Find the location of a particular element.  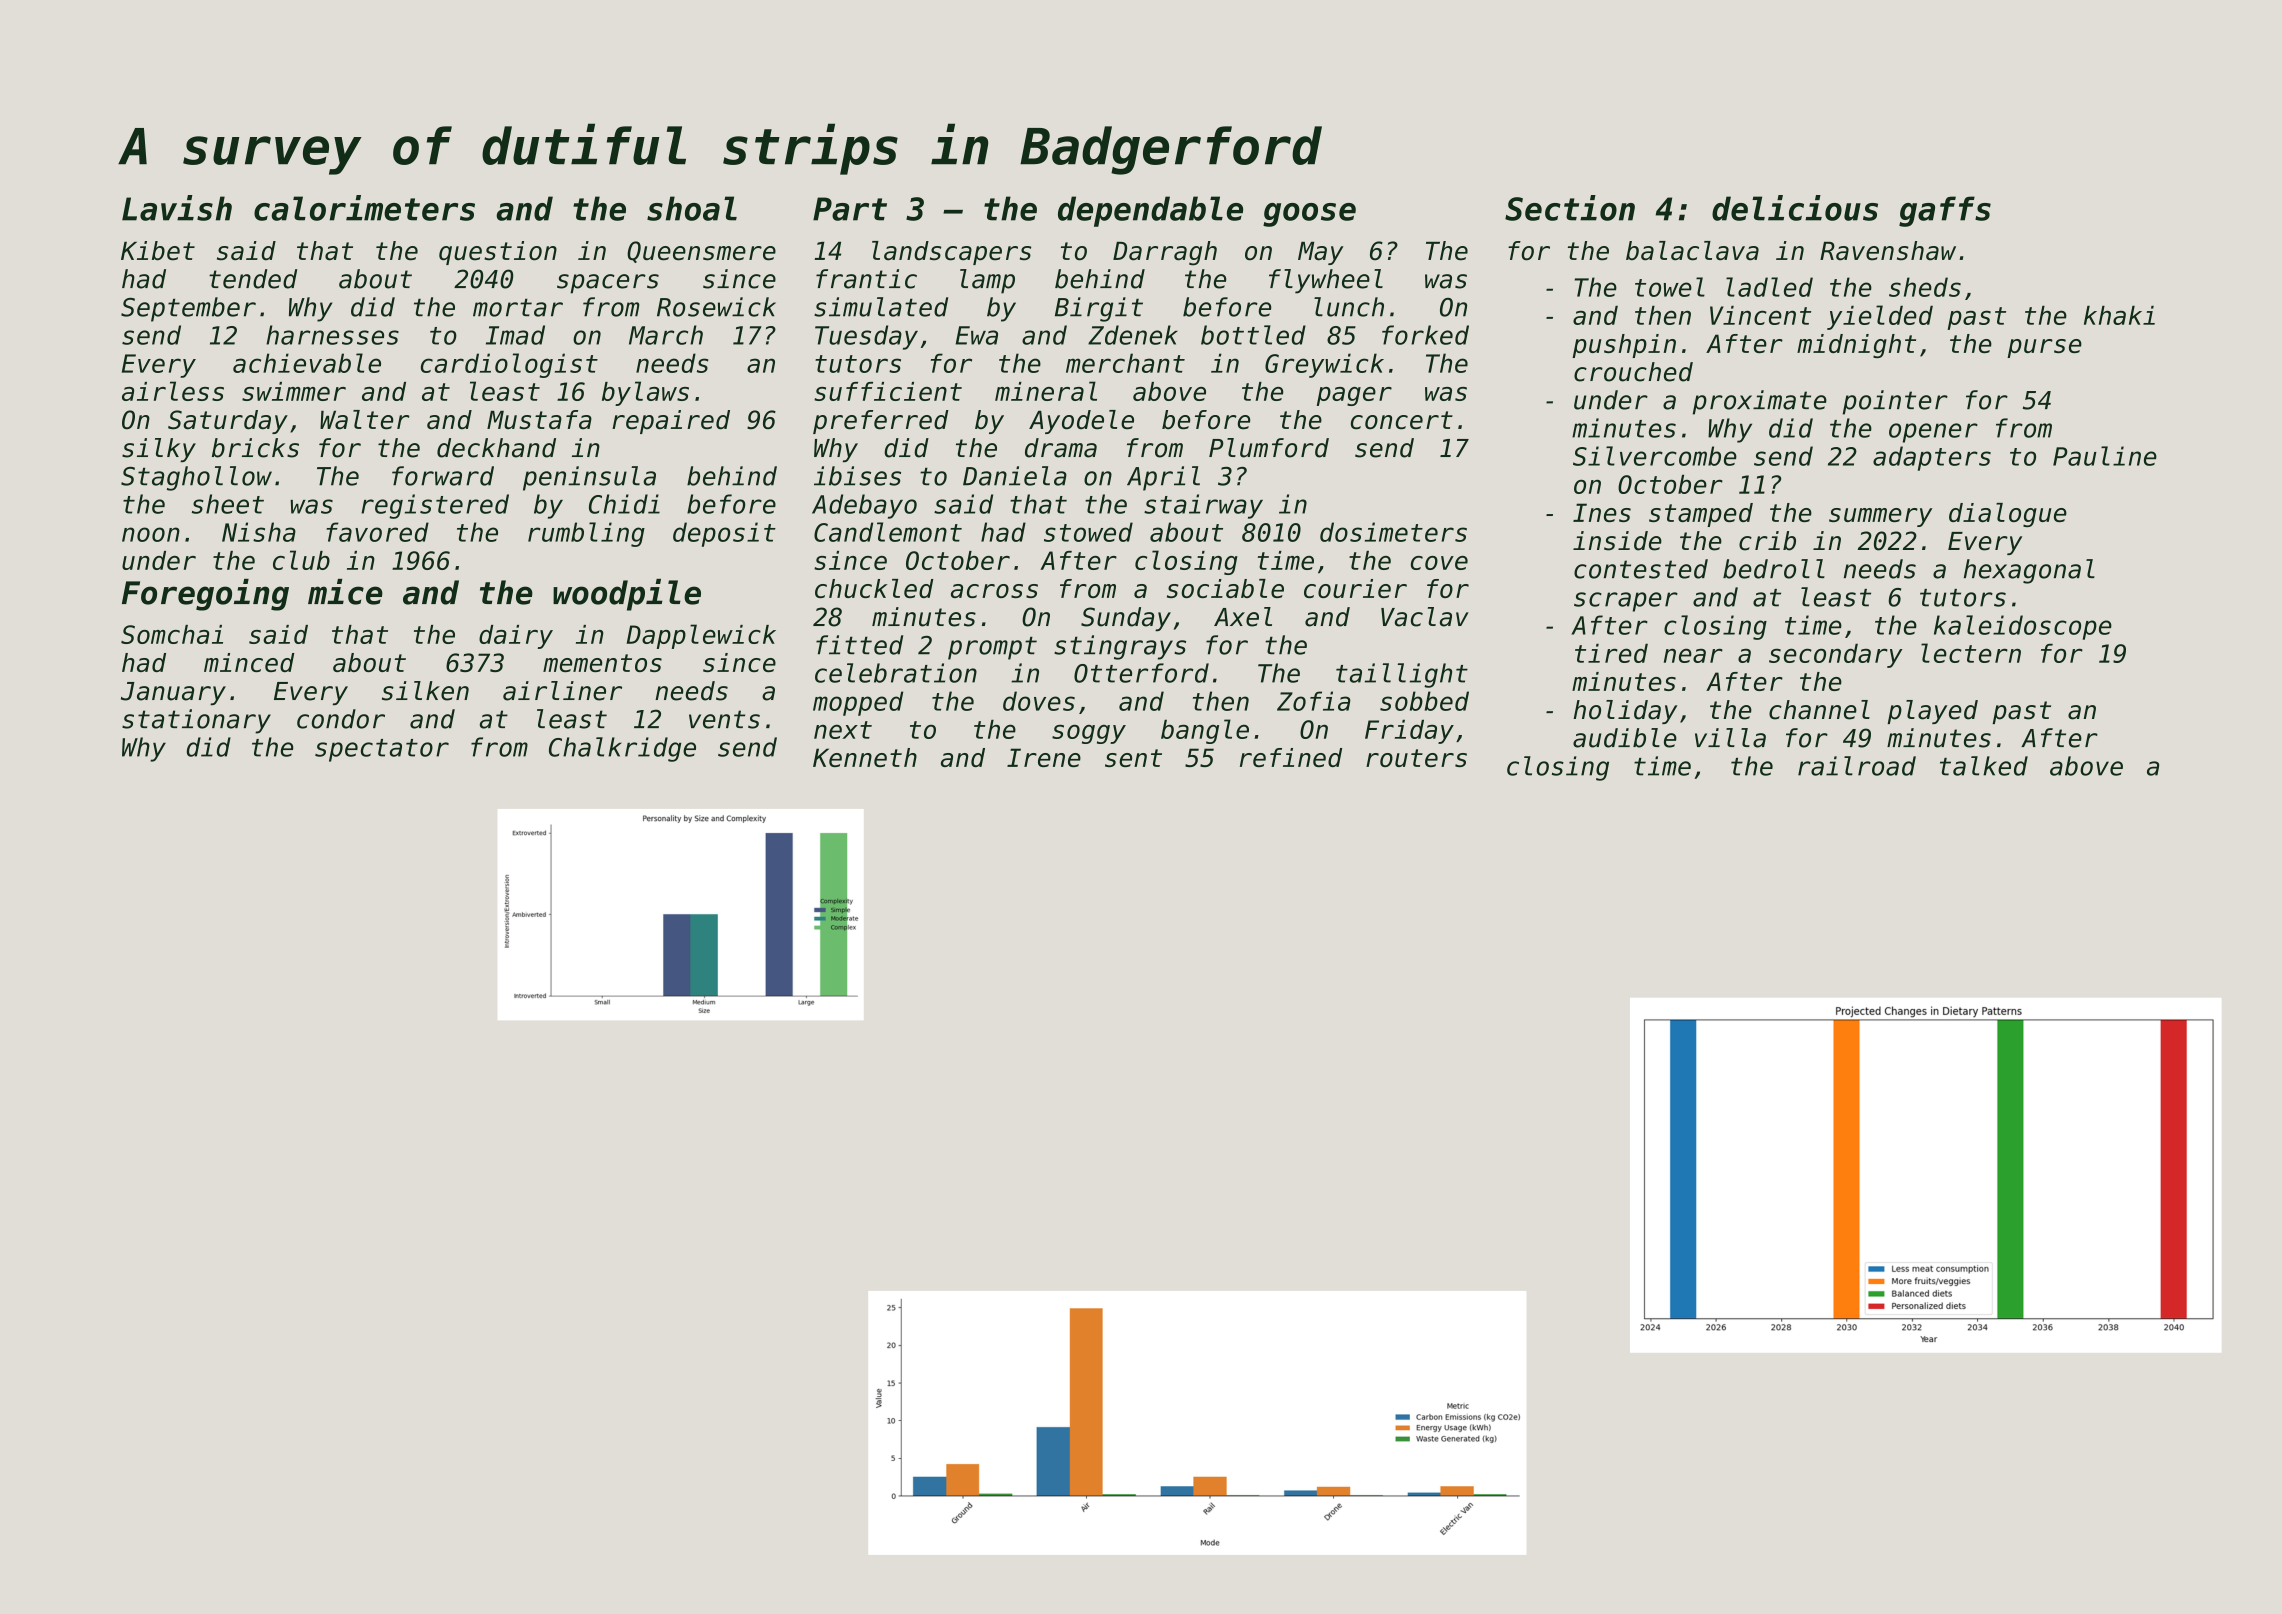

pushpin is located at coordinates (1624, 346).
